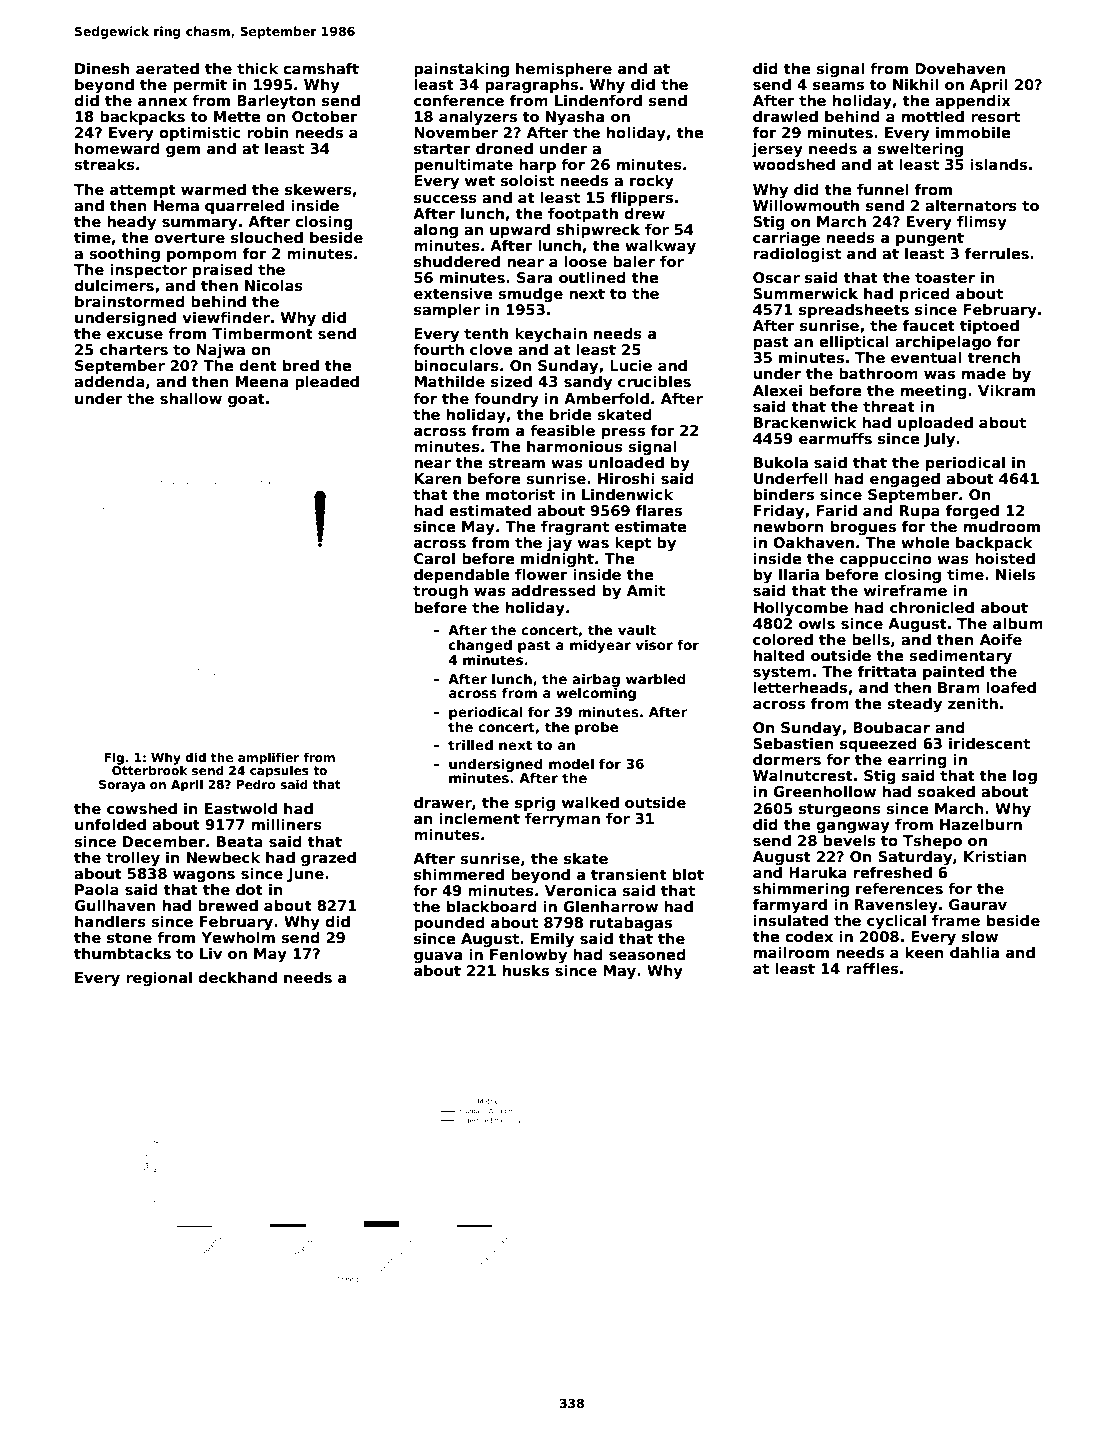 This document has width=1118, height=1447. Describe the element at coordinates (1002, 526) in the document. I see `mudroom` at that location.
